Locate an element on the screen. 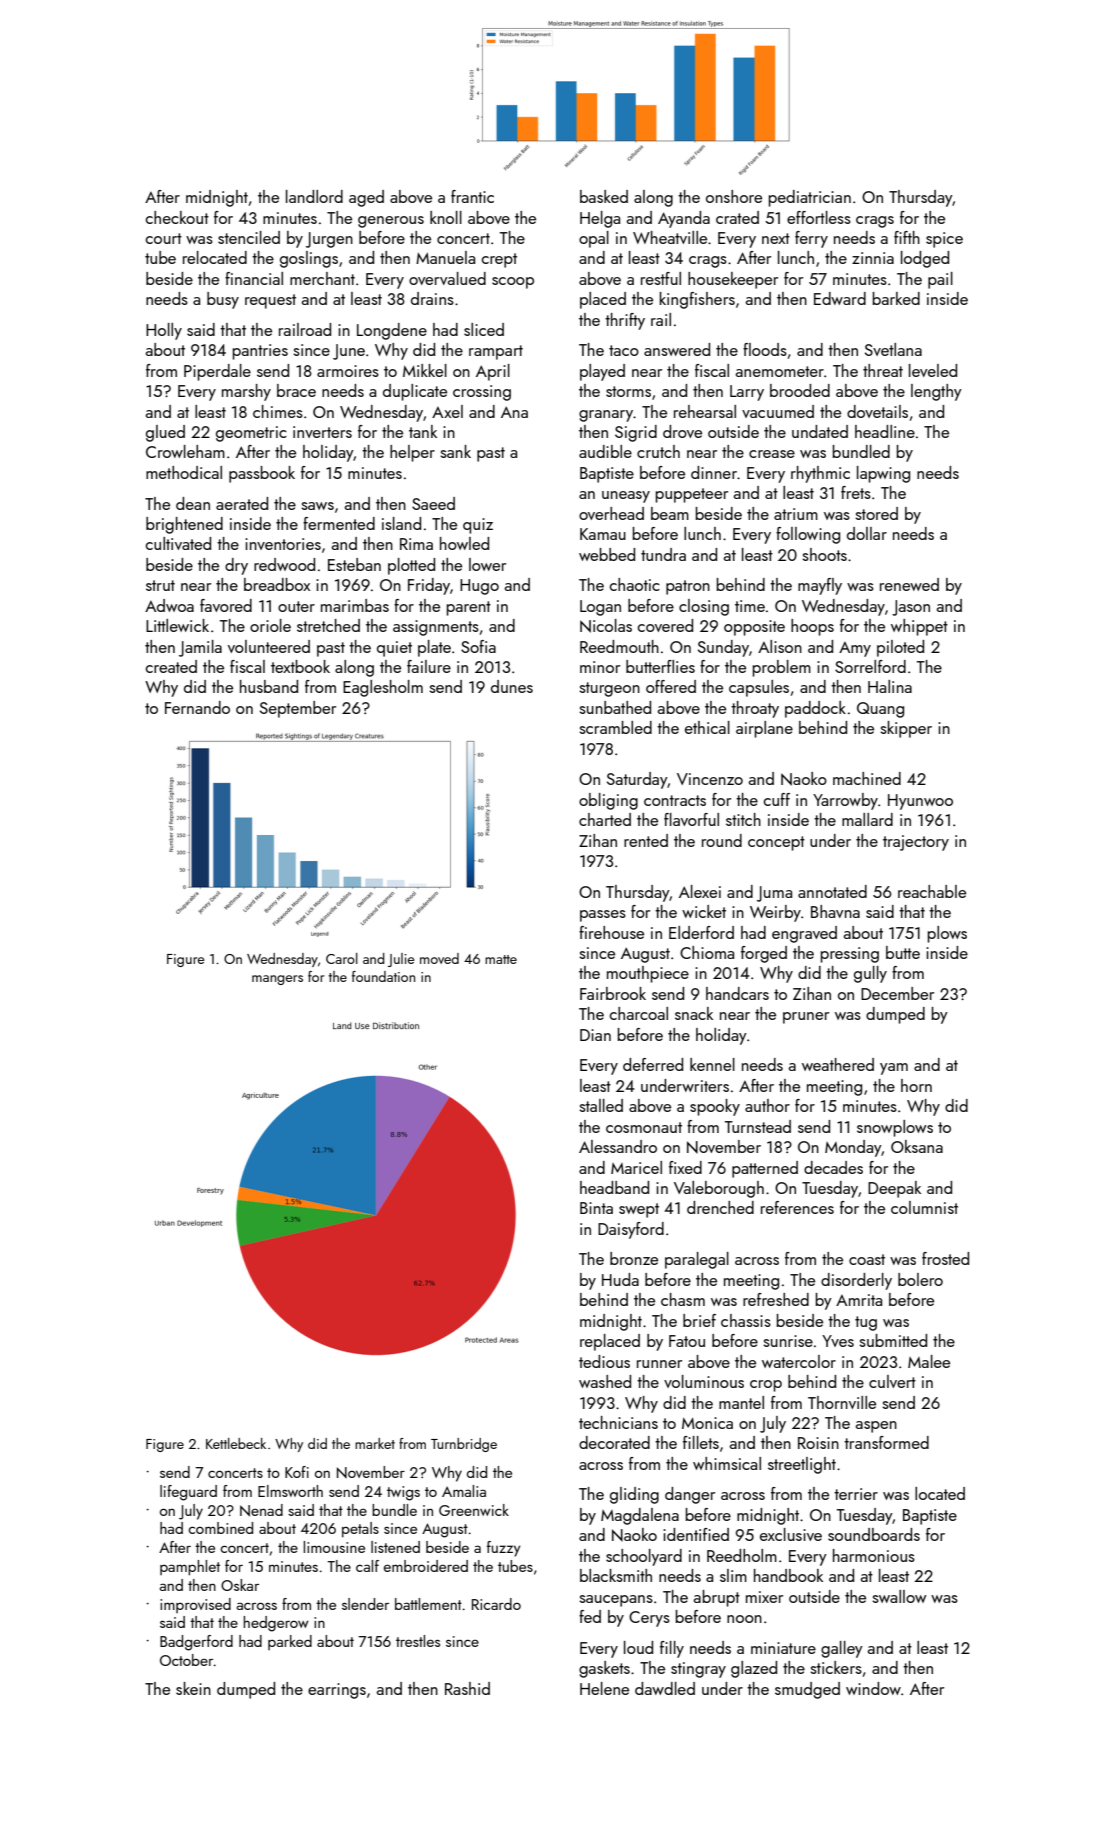 Image resolution: width=1117 pixels, height=1840 pixels. pediatrician is located at coordinates (810, 198).
